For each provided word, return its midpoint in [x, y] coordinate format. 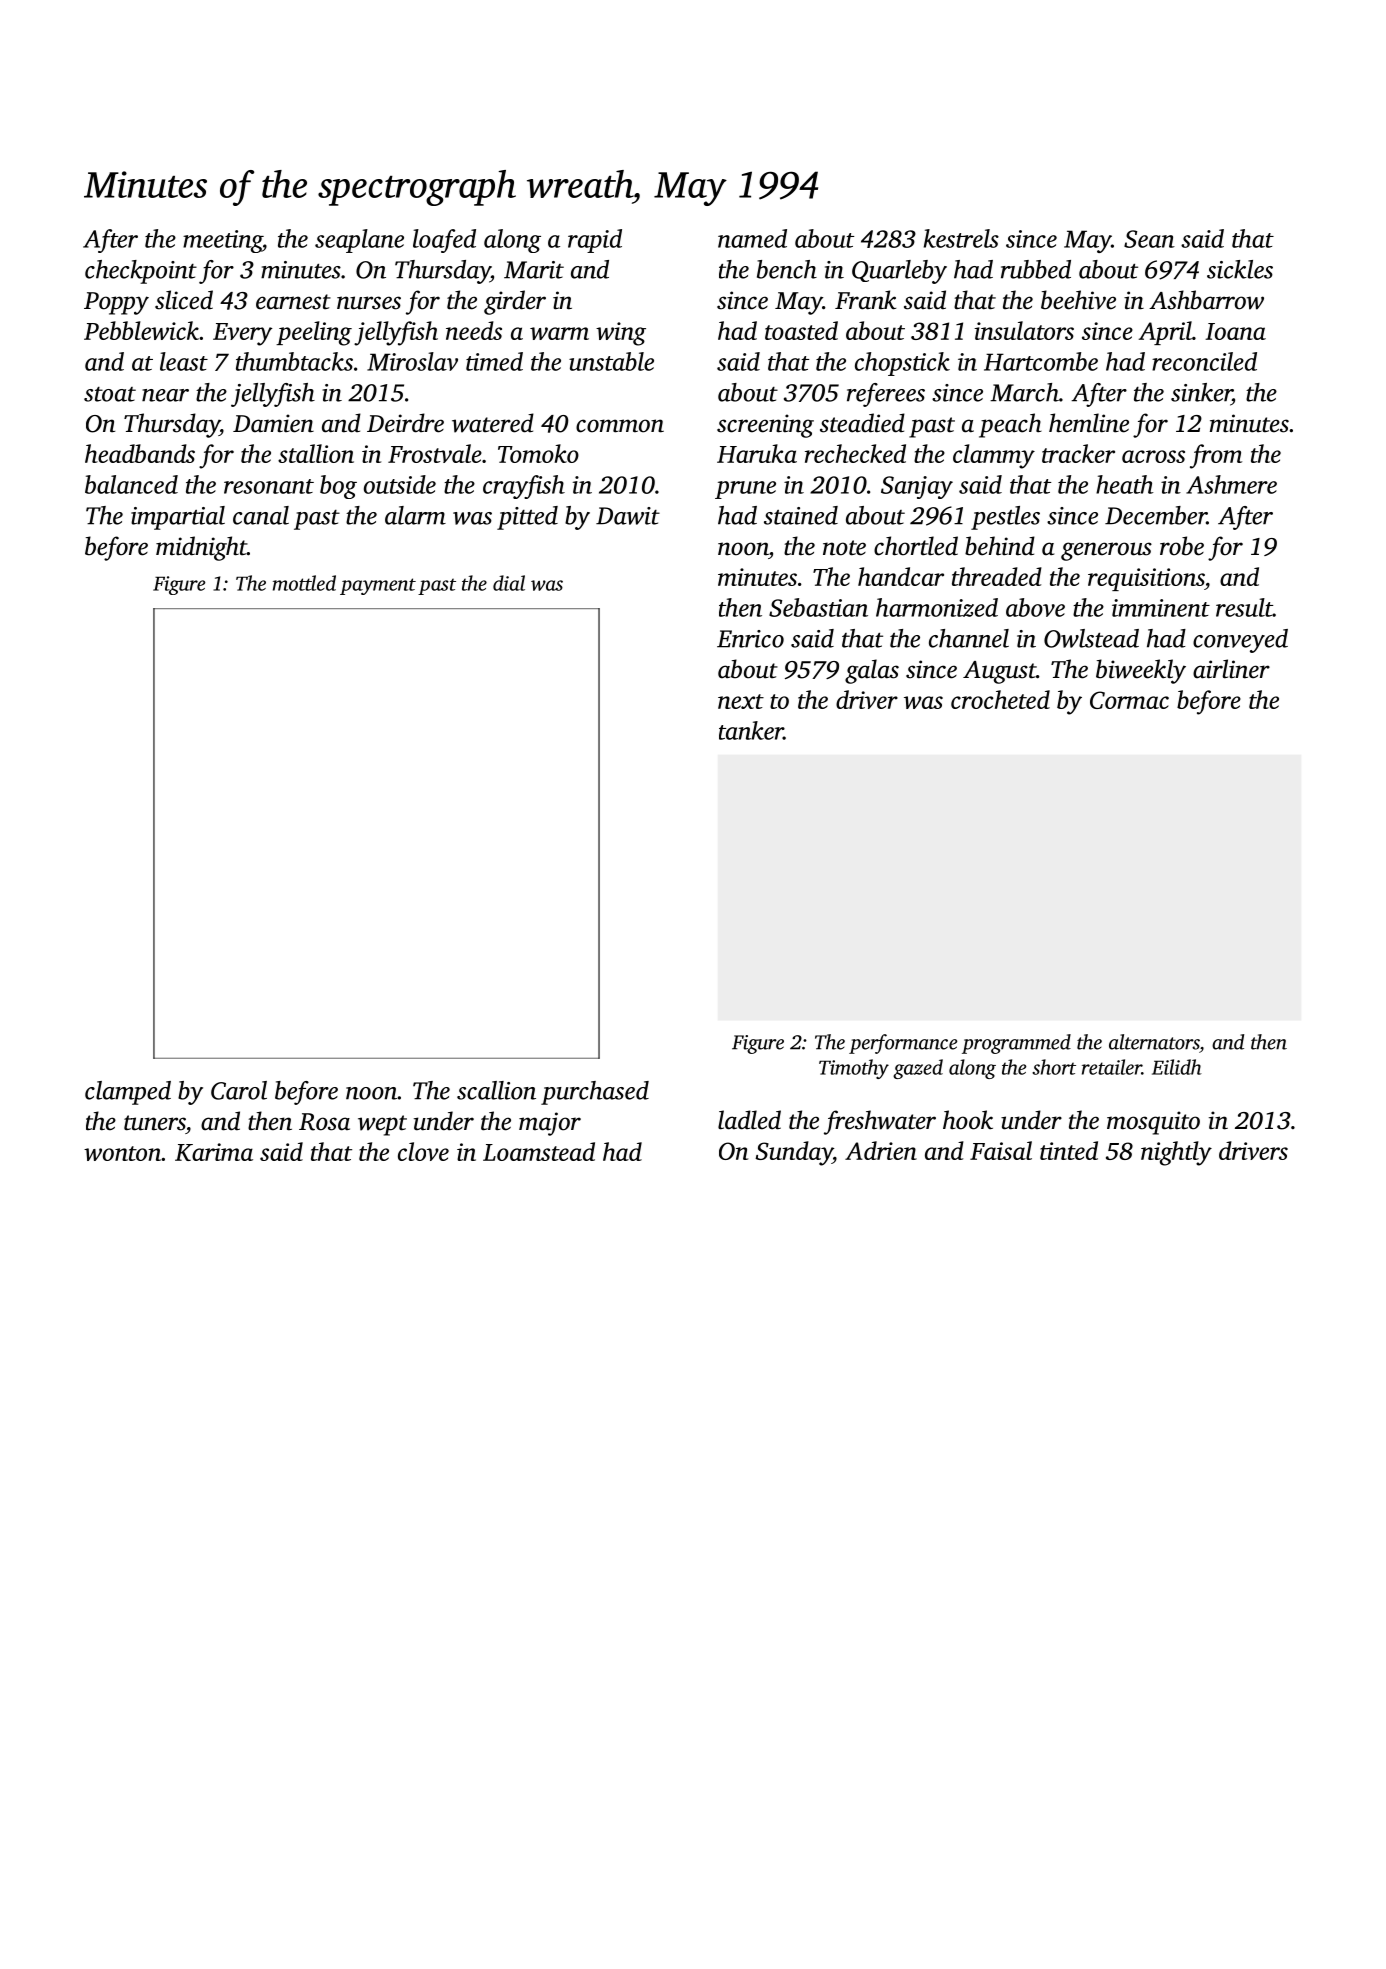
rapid [595, 241]
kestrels [961, 238]
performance [903, 1044]
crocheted [1000, 699]
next [741, 701]
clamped [128, 1093]
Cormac [1129, 700]
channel [969, 638]
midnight [201, 548]
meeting [222, 241]
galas [872, 671]
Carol [239, 1090]
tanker [751, 730]
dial [509, 583]
